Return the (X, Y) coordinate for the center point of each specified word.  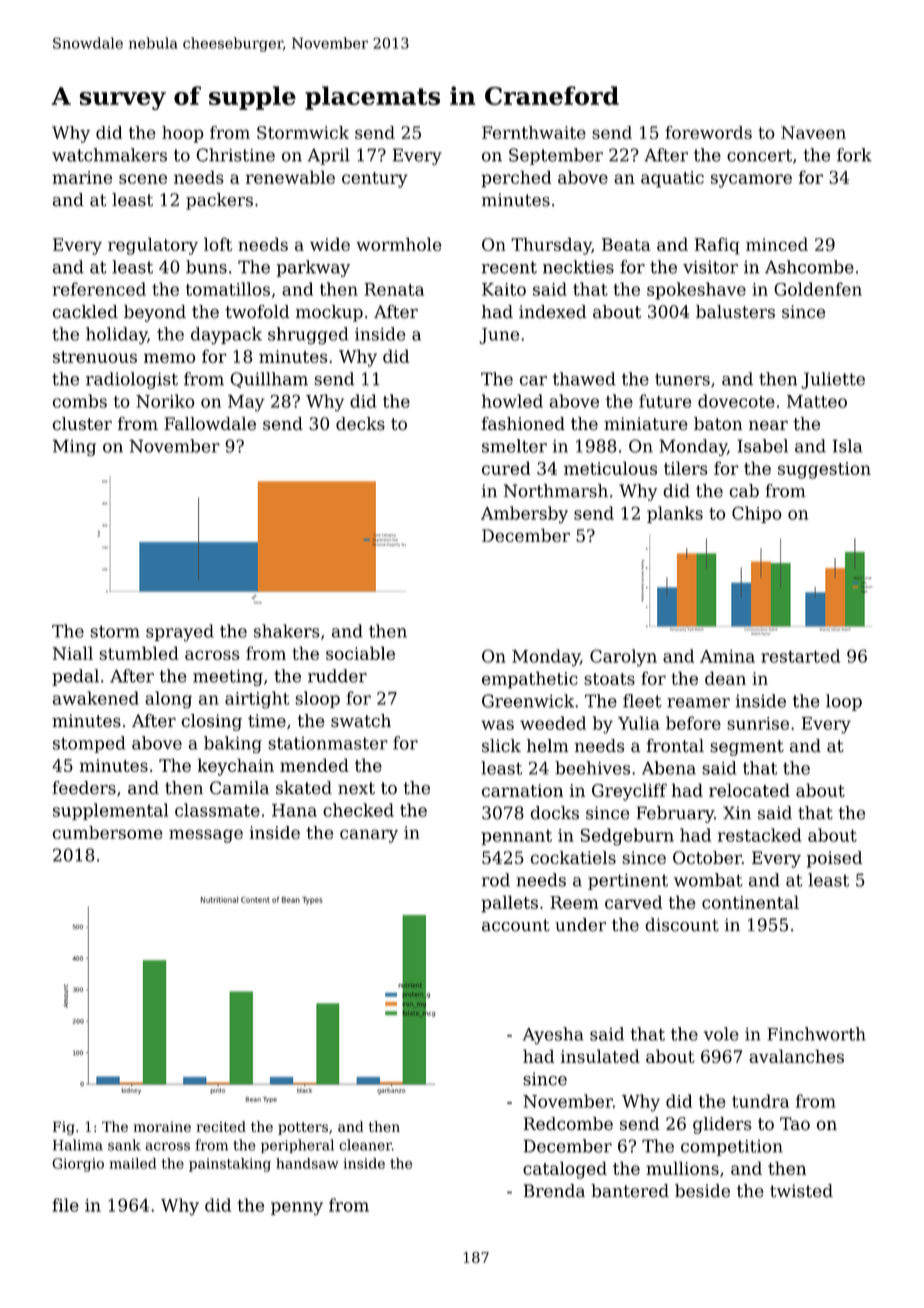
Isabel (762, 446)
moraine (162, 1126)
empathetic (530, 680)
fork (854, 155)
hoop (183, 134)
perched (516, 179)
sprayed (180, 633)
